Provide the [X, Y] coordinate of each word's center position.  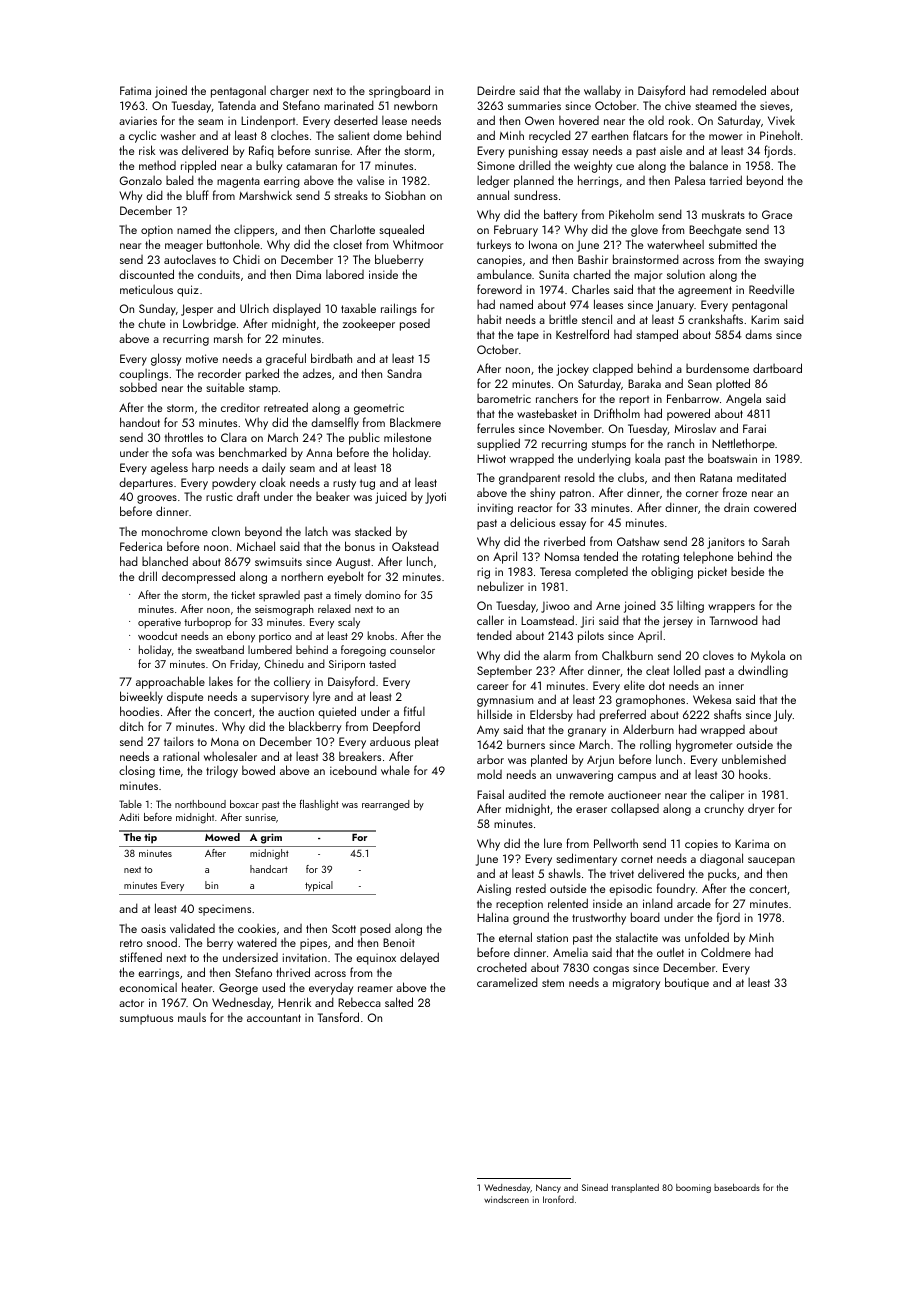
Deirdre [496, 90]
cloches [290, 135]
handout [140, 422]
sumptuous [146, 1019]
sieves [775, 106]
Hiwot [491, 458]
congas [611, 970]
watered [257, 942]
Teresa [555, 571]
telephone [708, 557]
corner [702, 494]
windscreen [506, 1199]
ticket [243, 594]
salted [399, 1002]
